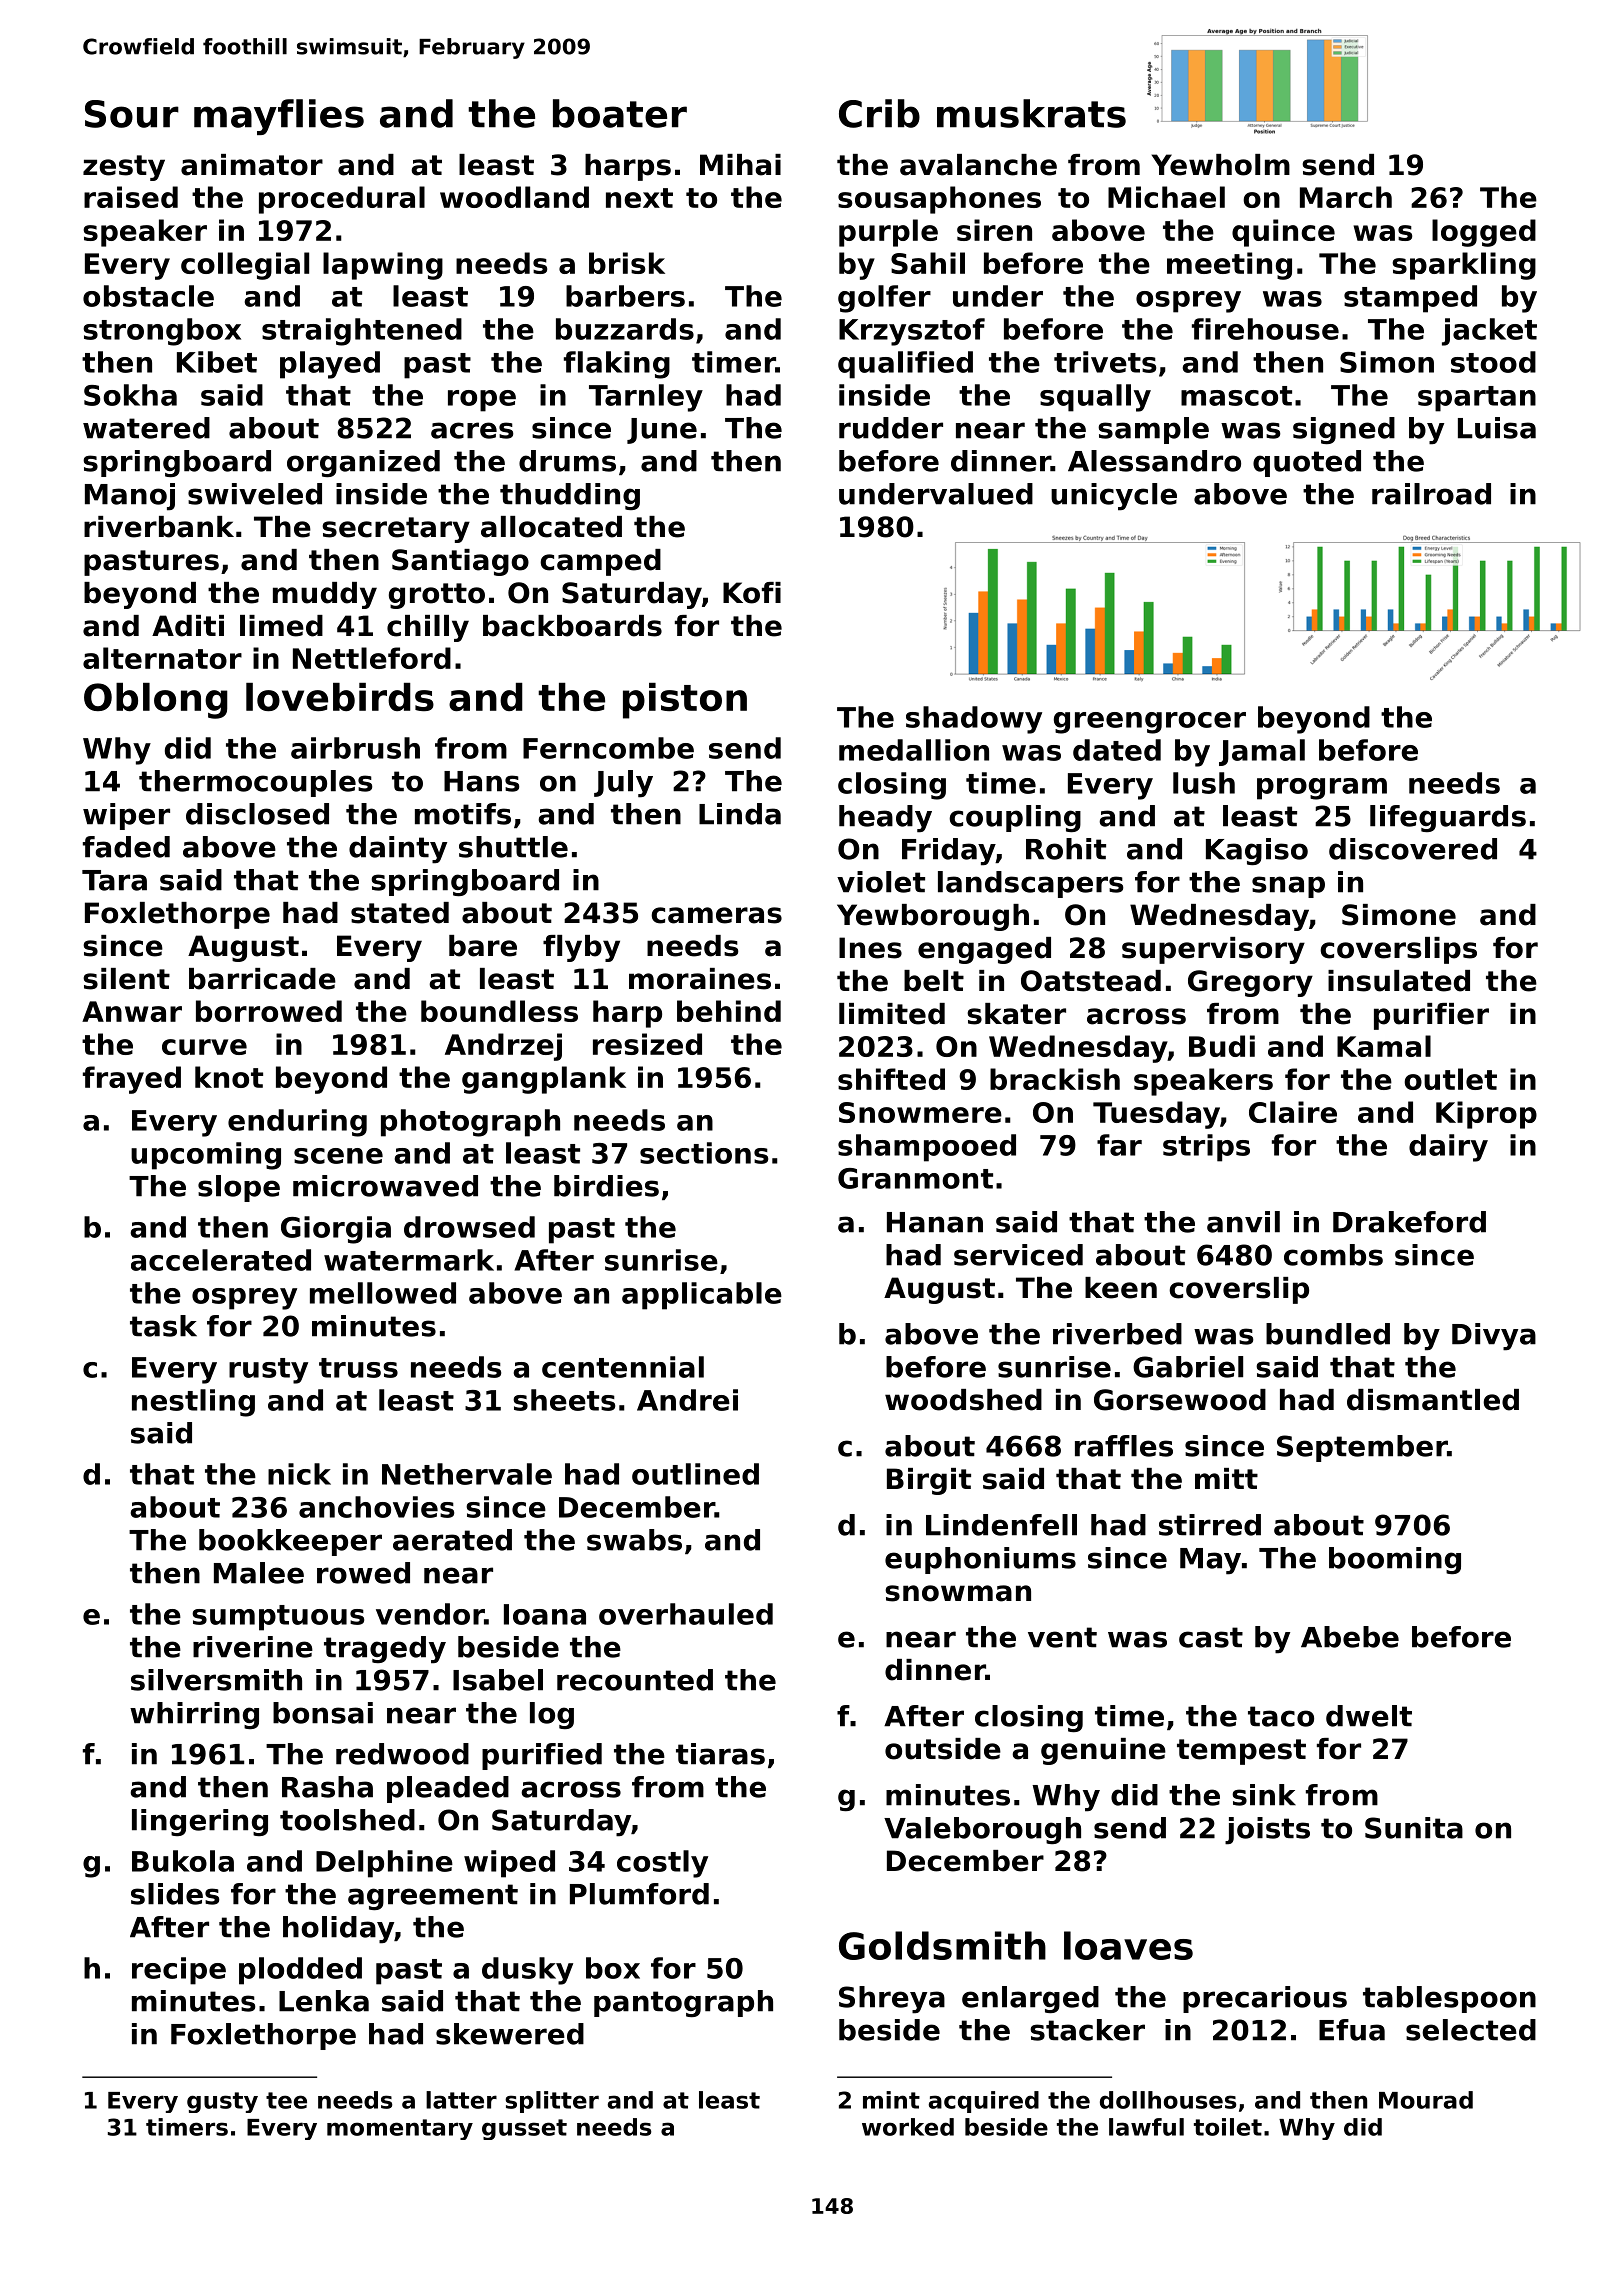 This image has height=2292, width=1620. Describe the element at coordinates (428, 628) in the image. I see `chilly` at that location.
